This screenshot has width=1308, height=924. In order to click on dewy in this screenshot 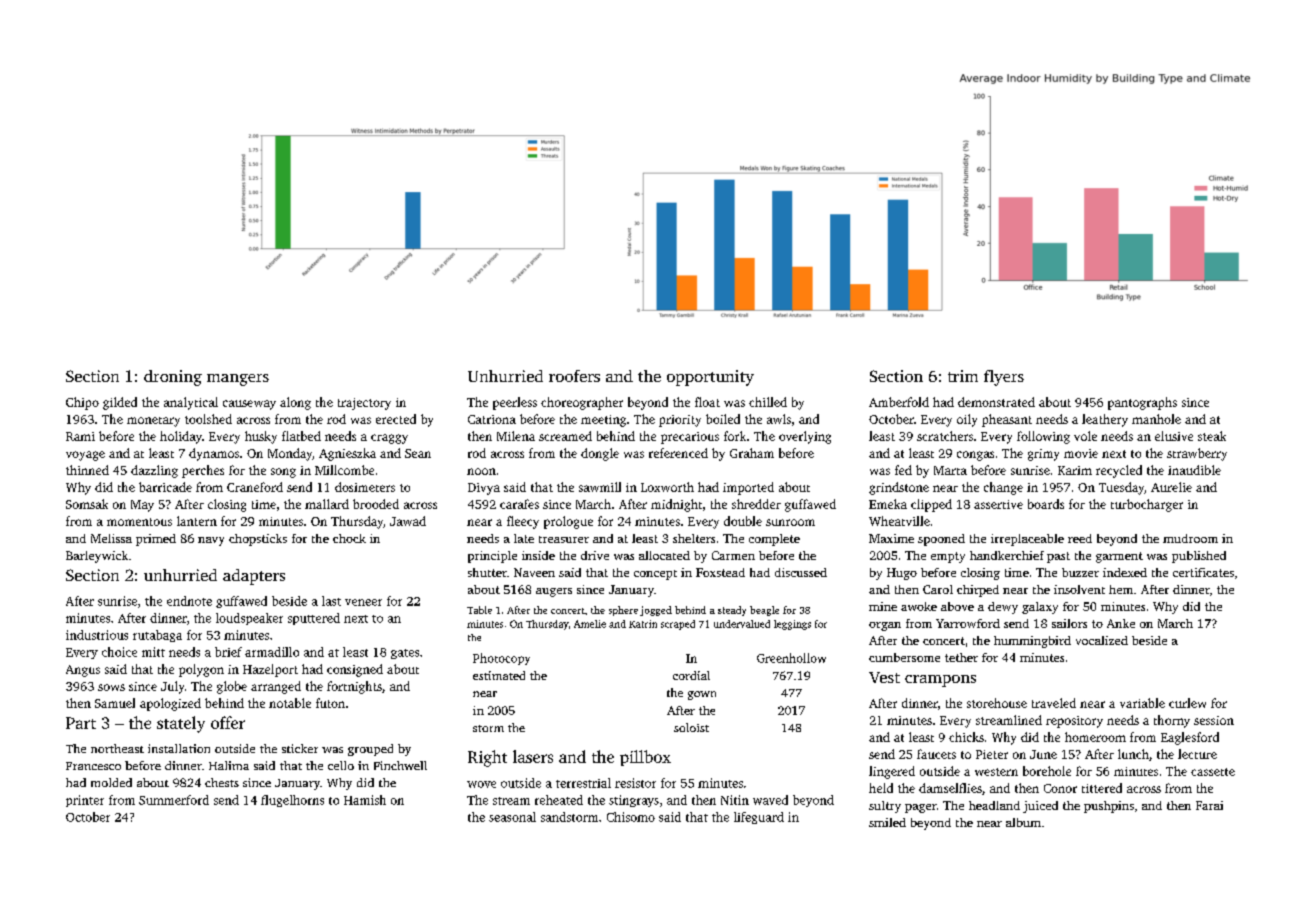, I will do `click(1003, 608)`.
